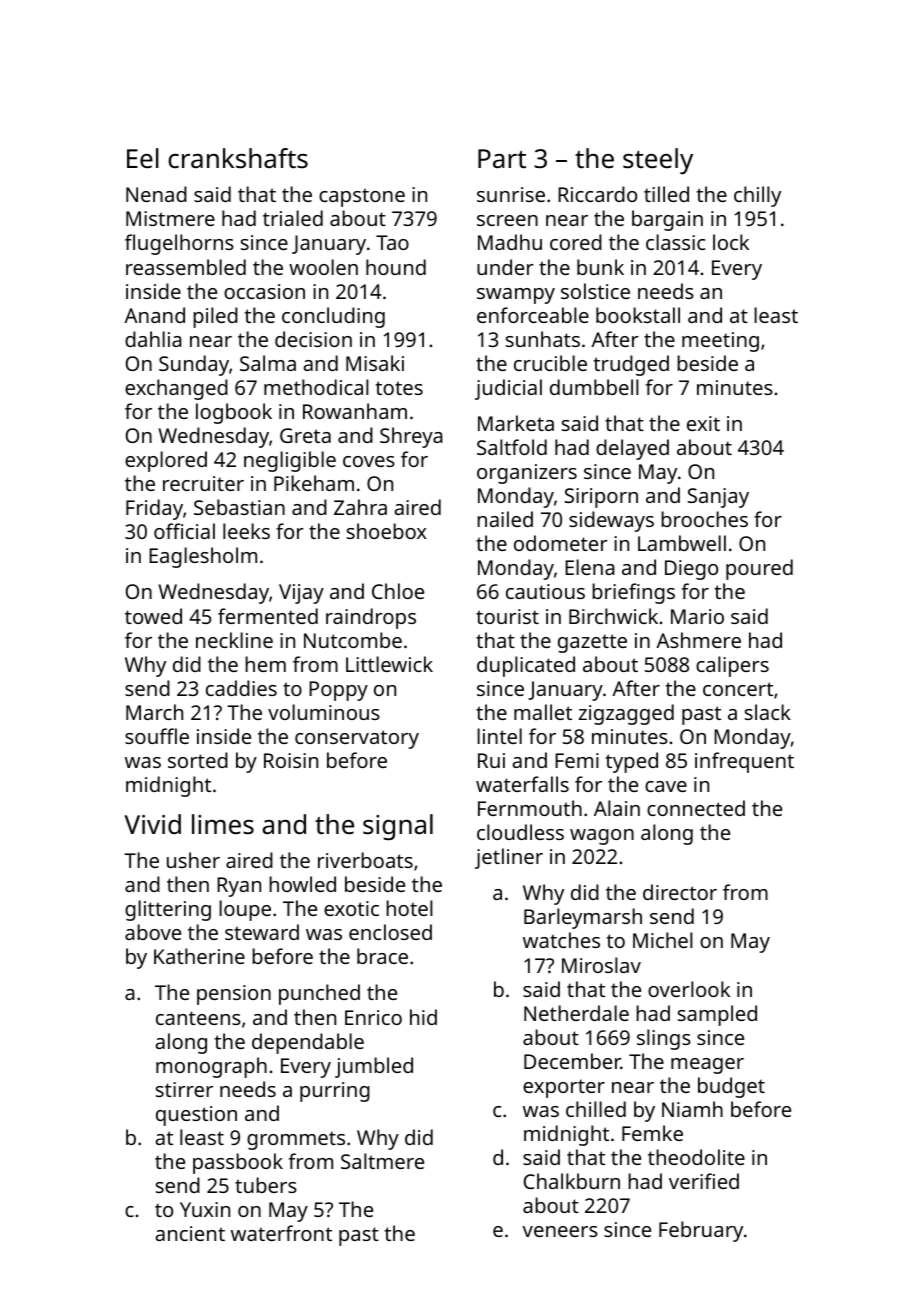  Describe the element at coordinates (499, 736) in the screenshot. I see `lintel` at that location.
